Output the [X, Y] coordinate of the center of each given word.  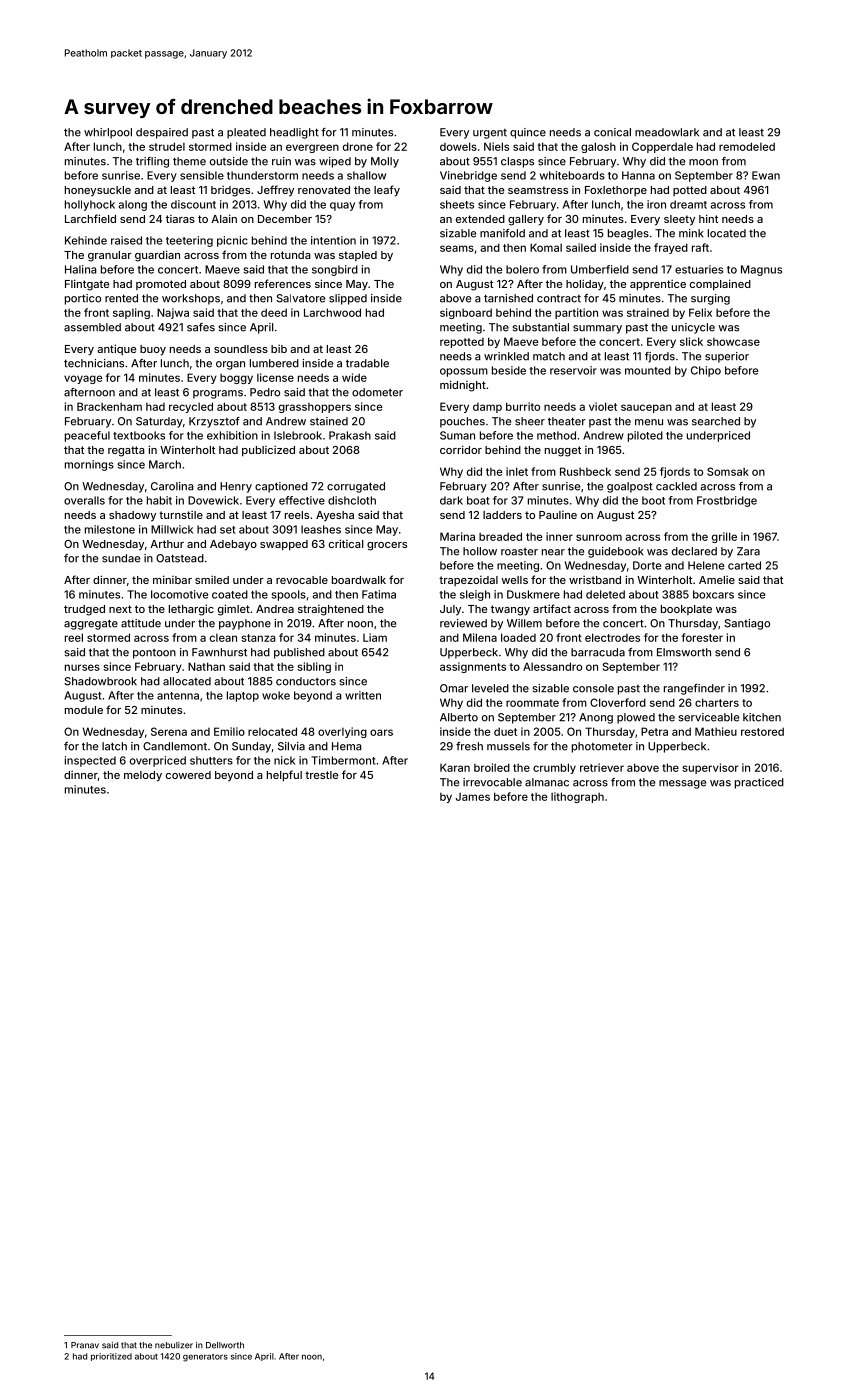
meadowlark [667, 132]
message [682, 784]
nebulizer [174, 1345]
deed [274, 312]
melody [143, 776]
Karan [455, 767]
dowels [458, 146]
